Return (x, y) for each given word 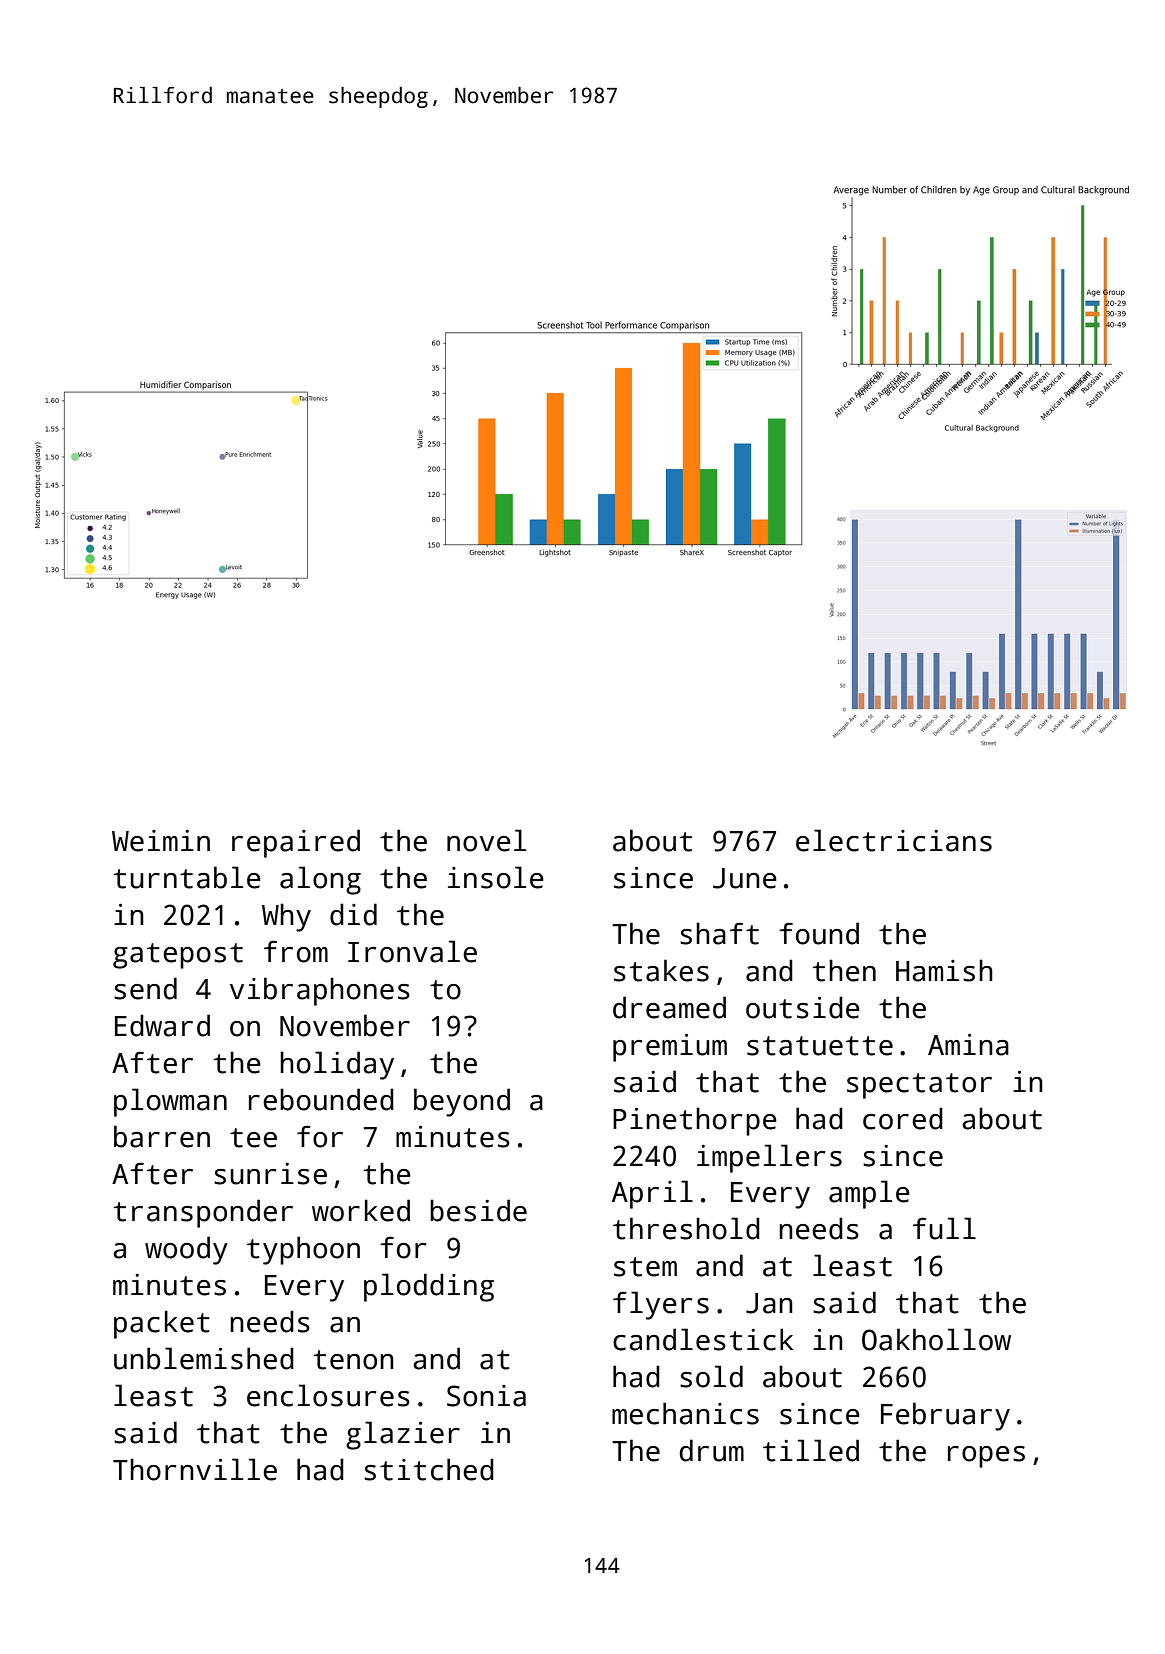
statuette (820, 1046)
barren (162, 1136)
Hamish (944, 970)
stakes (661, 970)
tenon (354, 1360)
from (296, 951)
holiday (337, 1065)
